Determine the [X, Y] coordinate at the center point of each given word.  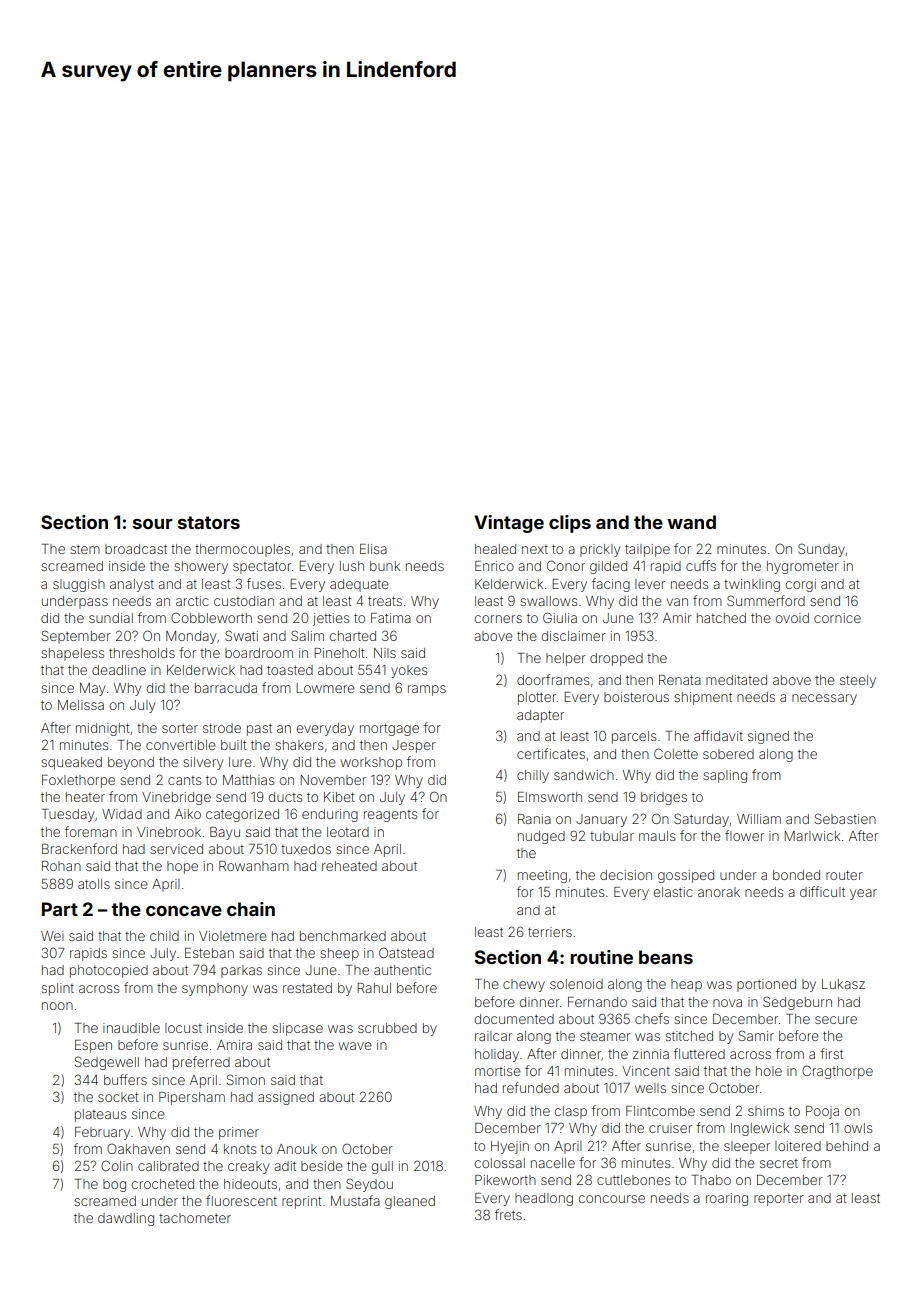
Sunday [821, 550]
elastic [673, 892]
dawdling [126, 1219]
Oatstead [406, 952]
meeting [542, 876]
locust [183, 1028]
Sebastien [845, 818]
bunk [385, 566]
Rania [534, 819]
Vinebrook [169, 832]
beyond [131, 763]
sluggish [79, 585]
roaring [727, 1199]
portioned [766, 985]
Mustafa [355, 1200]
